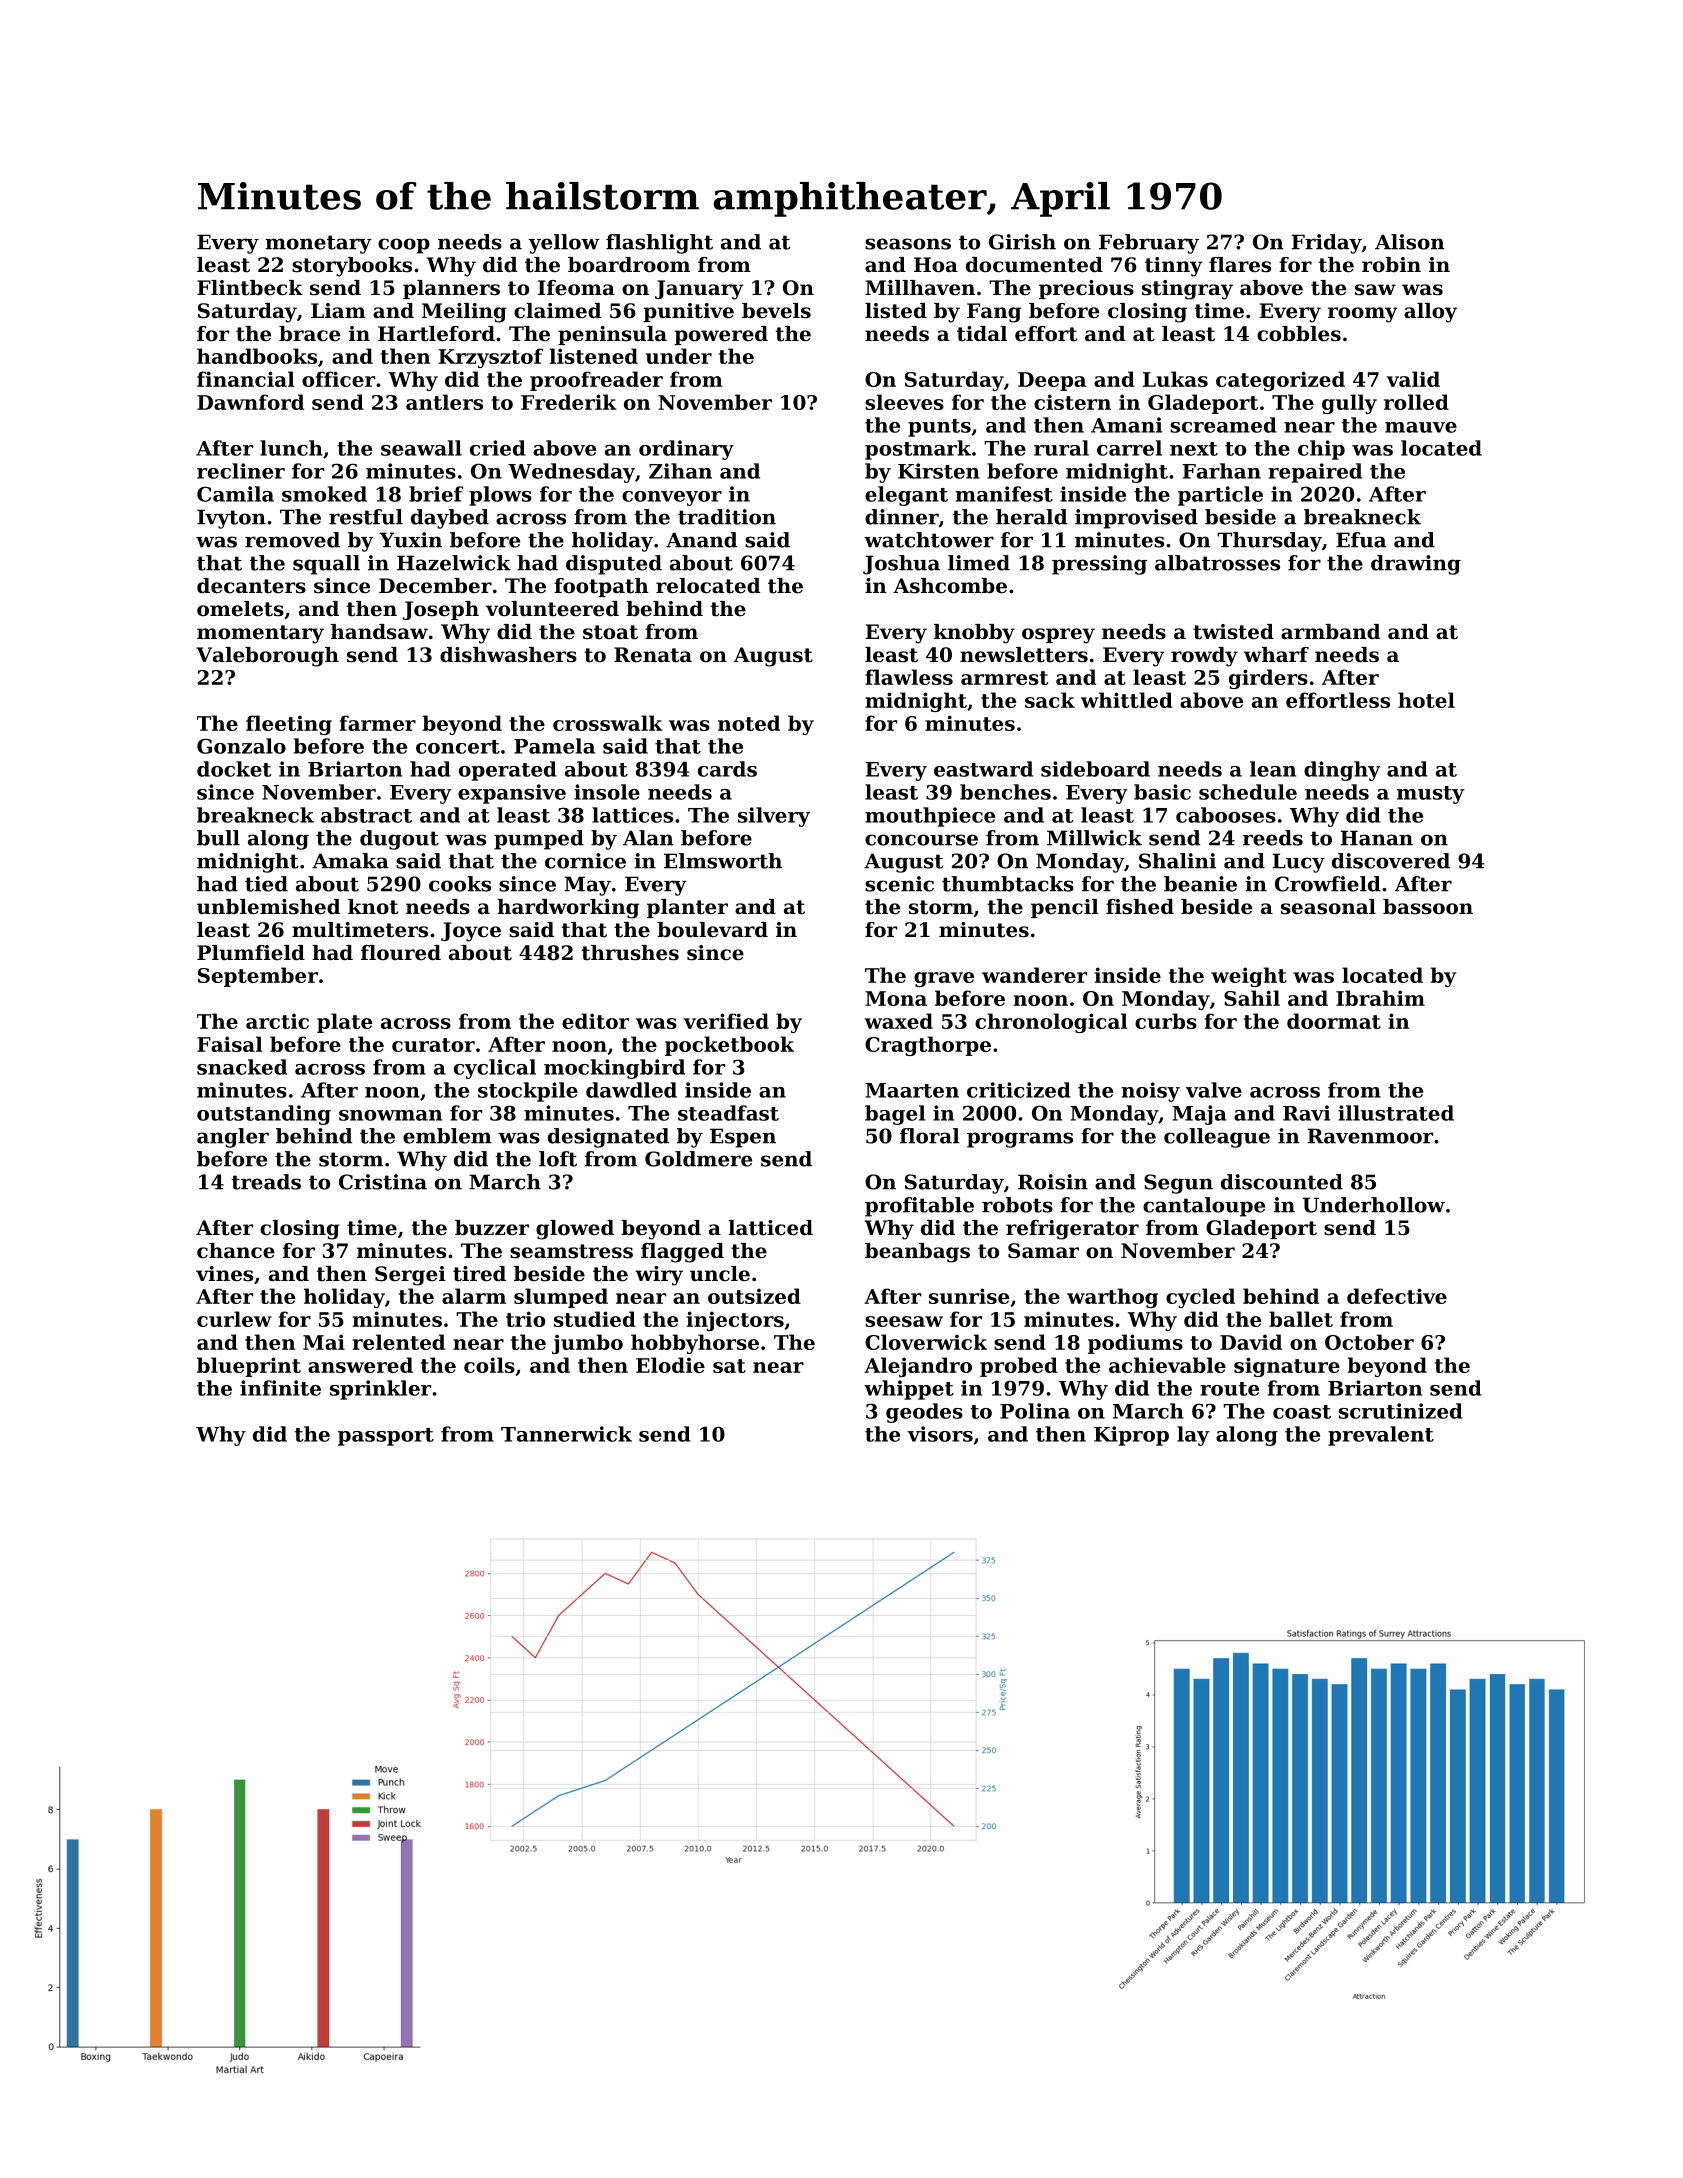  What do you see at coordinates (350, 861) in the screenshot?
I see `Amaka` at bounding box center [350, 861].
